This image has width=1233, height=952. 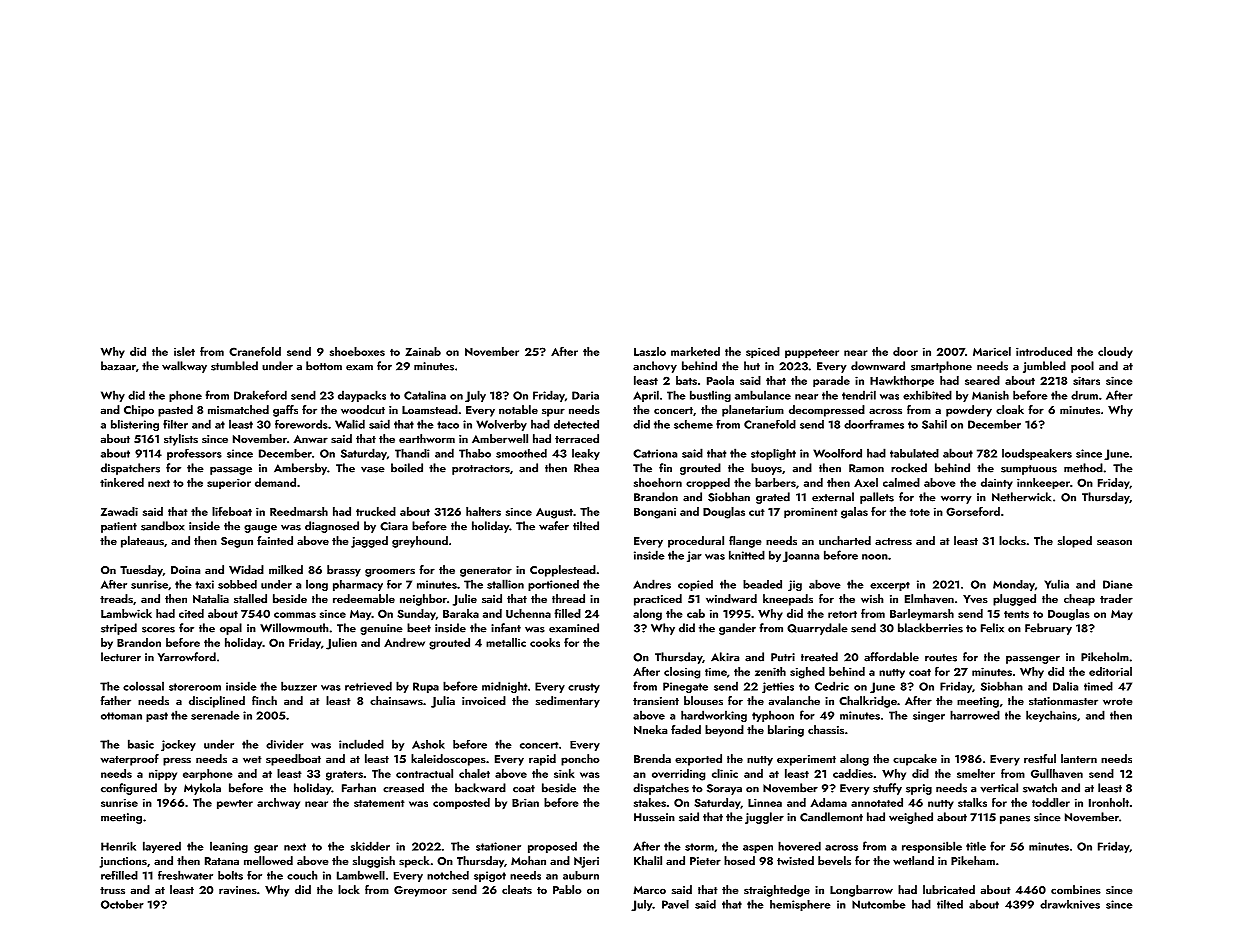 I want to click on Zawadi, so click(x=119, y=511).
